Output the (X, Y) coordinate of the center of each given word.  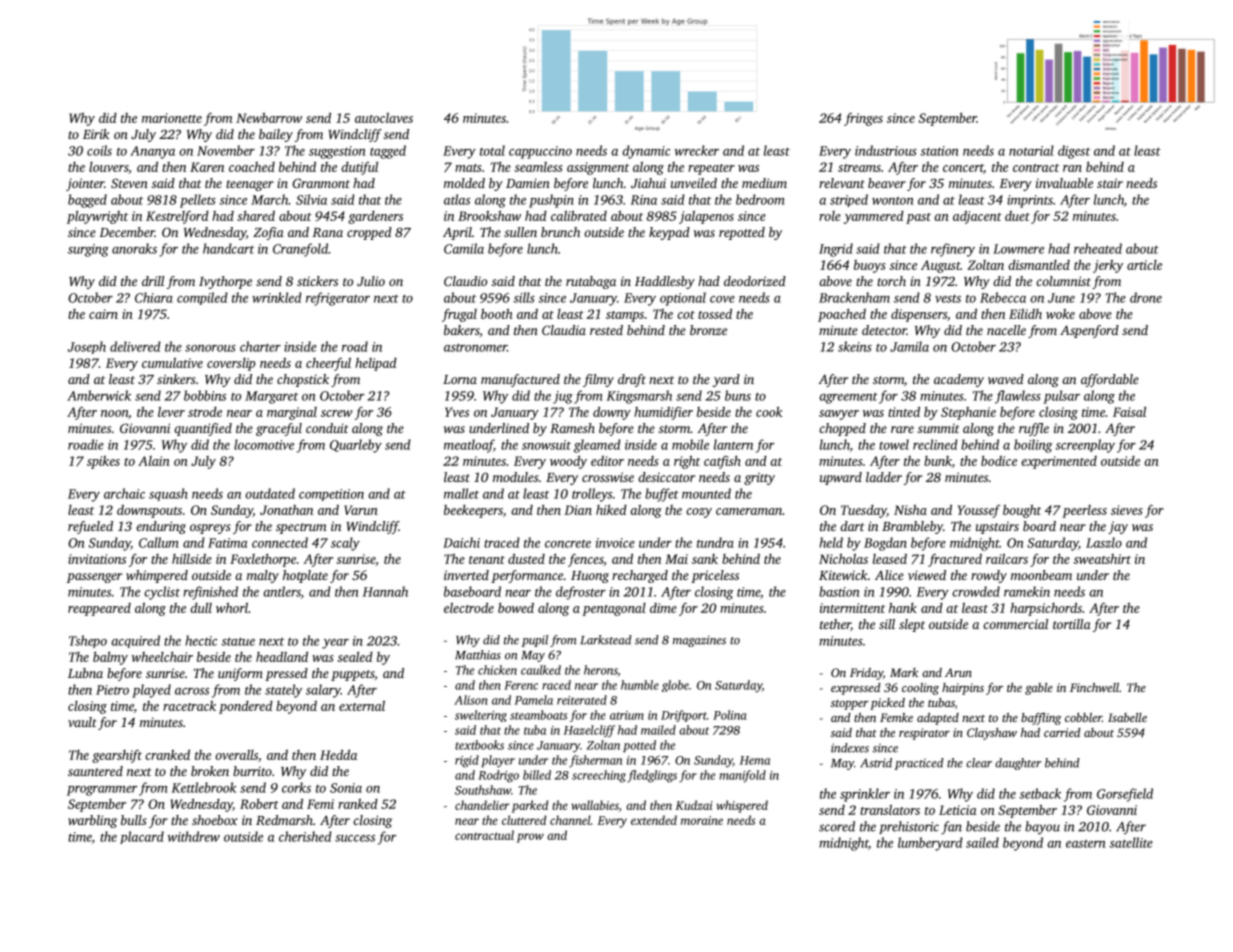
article (1144, 265)
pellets (198, 201)
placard (142, 837)
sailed (982, 842)
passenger (94, 578)
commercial (1015, 624)
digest (1074, 152)
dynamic (646, 152)
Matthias (478, 655)
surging (88, 250)
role (830, 216)
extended (654, 820)
